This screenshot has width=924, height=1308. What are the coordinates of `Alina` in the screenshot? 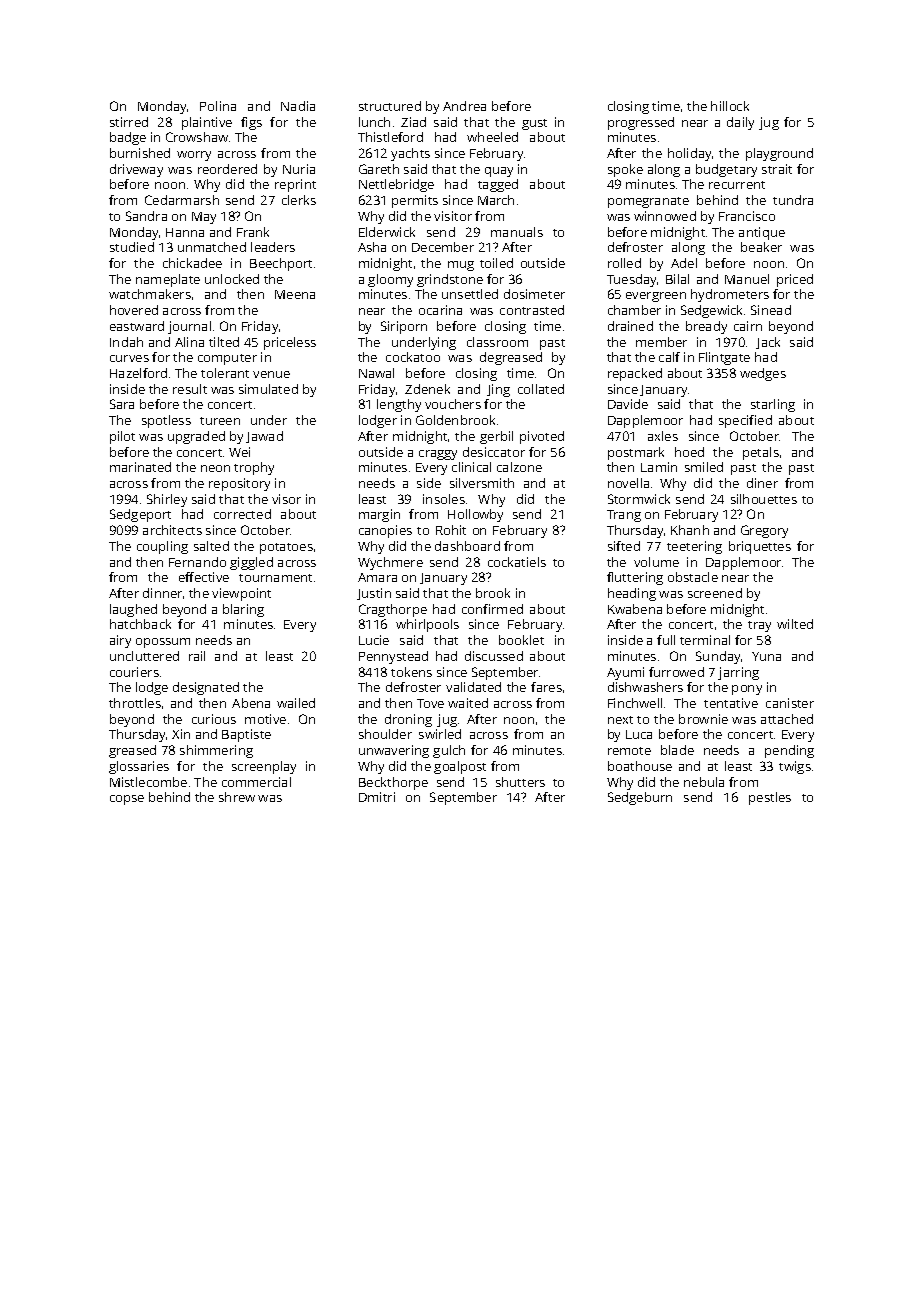 It's located at (189, 342).
